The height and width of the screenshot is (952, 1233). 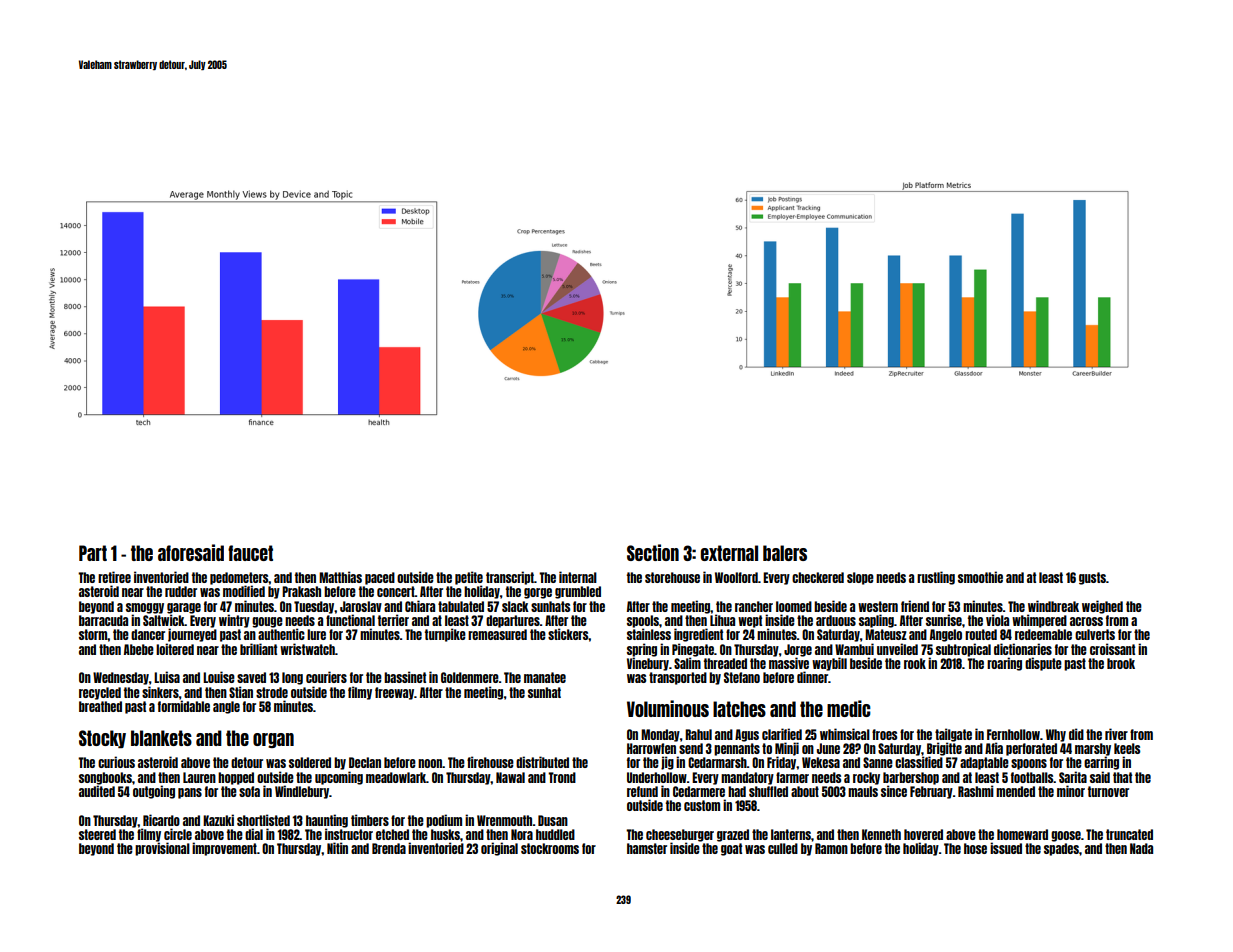 I want to click on Angelo, so click(x=946, y=635).
